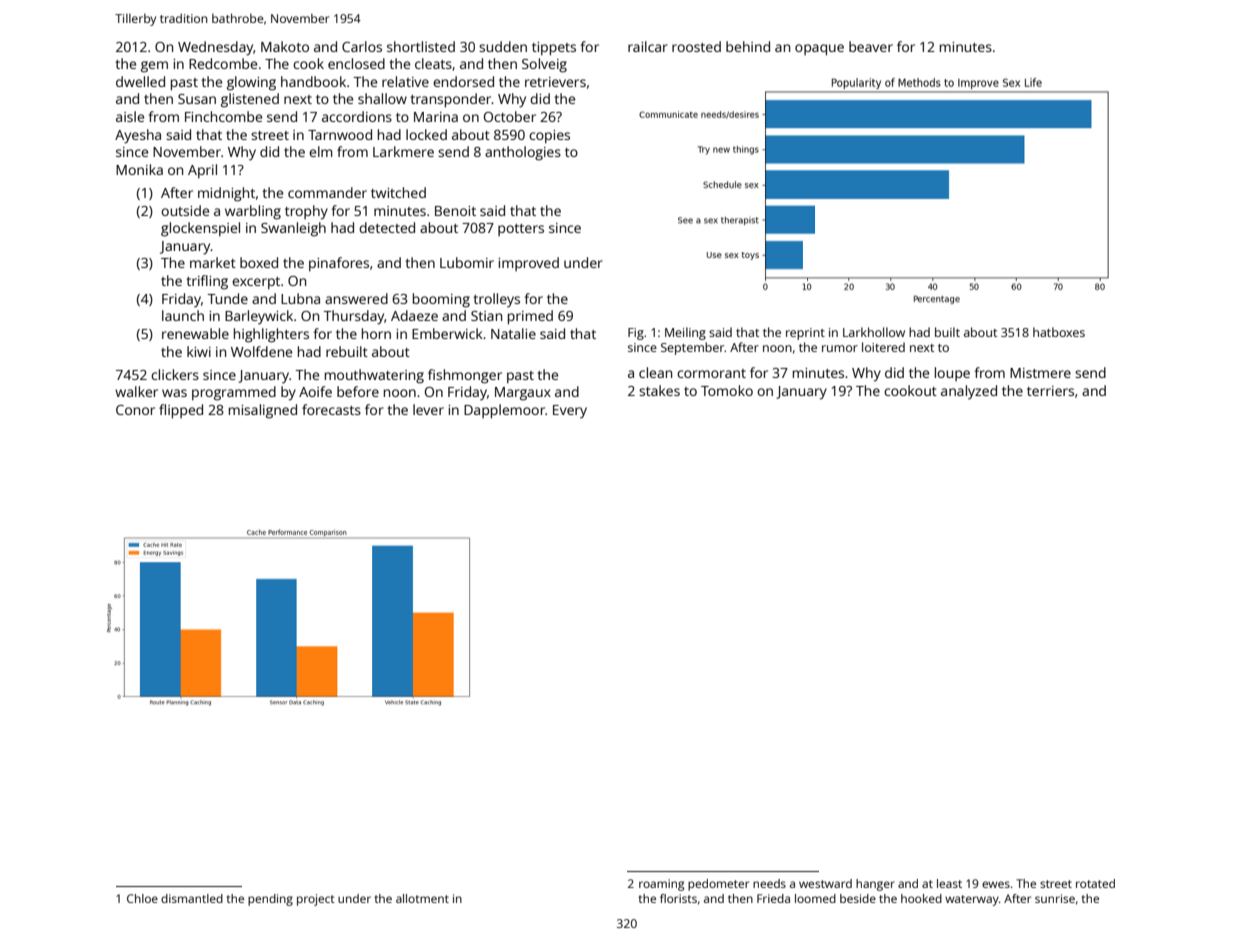 The width and height of the screenshot is (1233, 952). Describe the element at coordinates (130, 116) in the screenshot. I see `aisle` at that location.
